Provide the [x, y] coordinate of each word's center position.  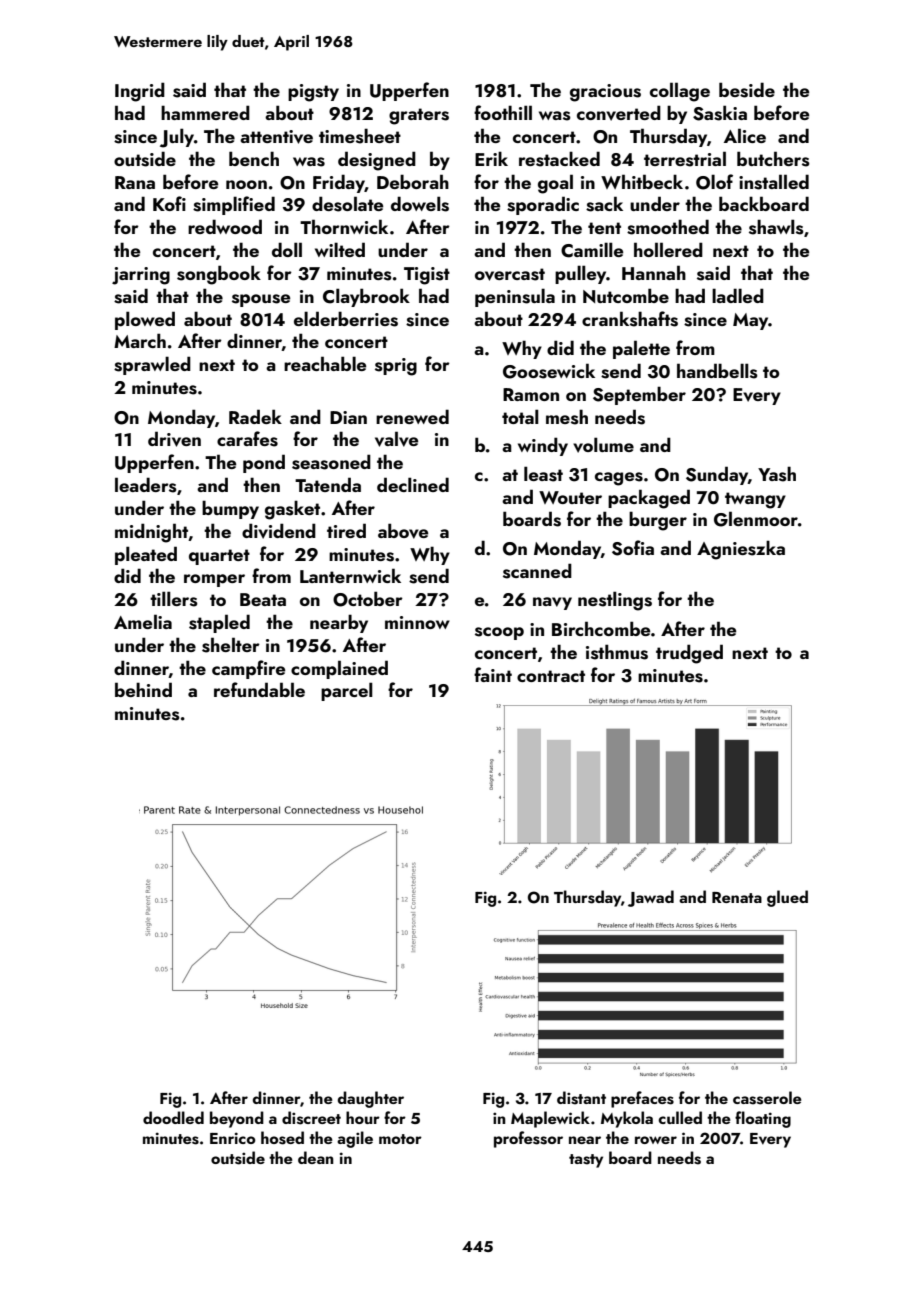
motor [400, 1139]
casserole [767, 1098]
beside [747, 90]
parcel [347, 691]
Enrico [233, 1138]
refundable [259, 689]
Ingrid [140, 92]
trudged [689, 654]
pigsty [313, 93]
